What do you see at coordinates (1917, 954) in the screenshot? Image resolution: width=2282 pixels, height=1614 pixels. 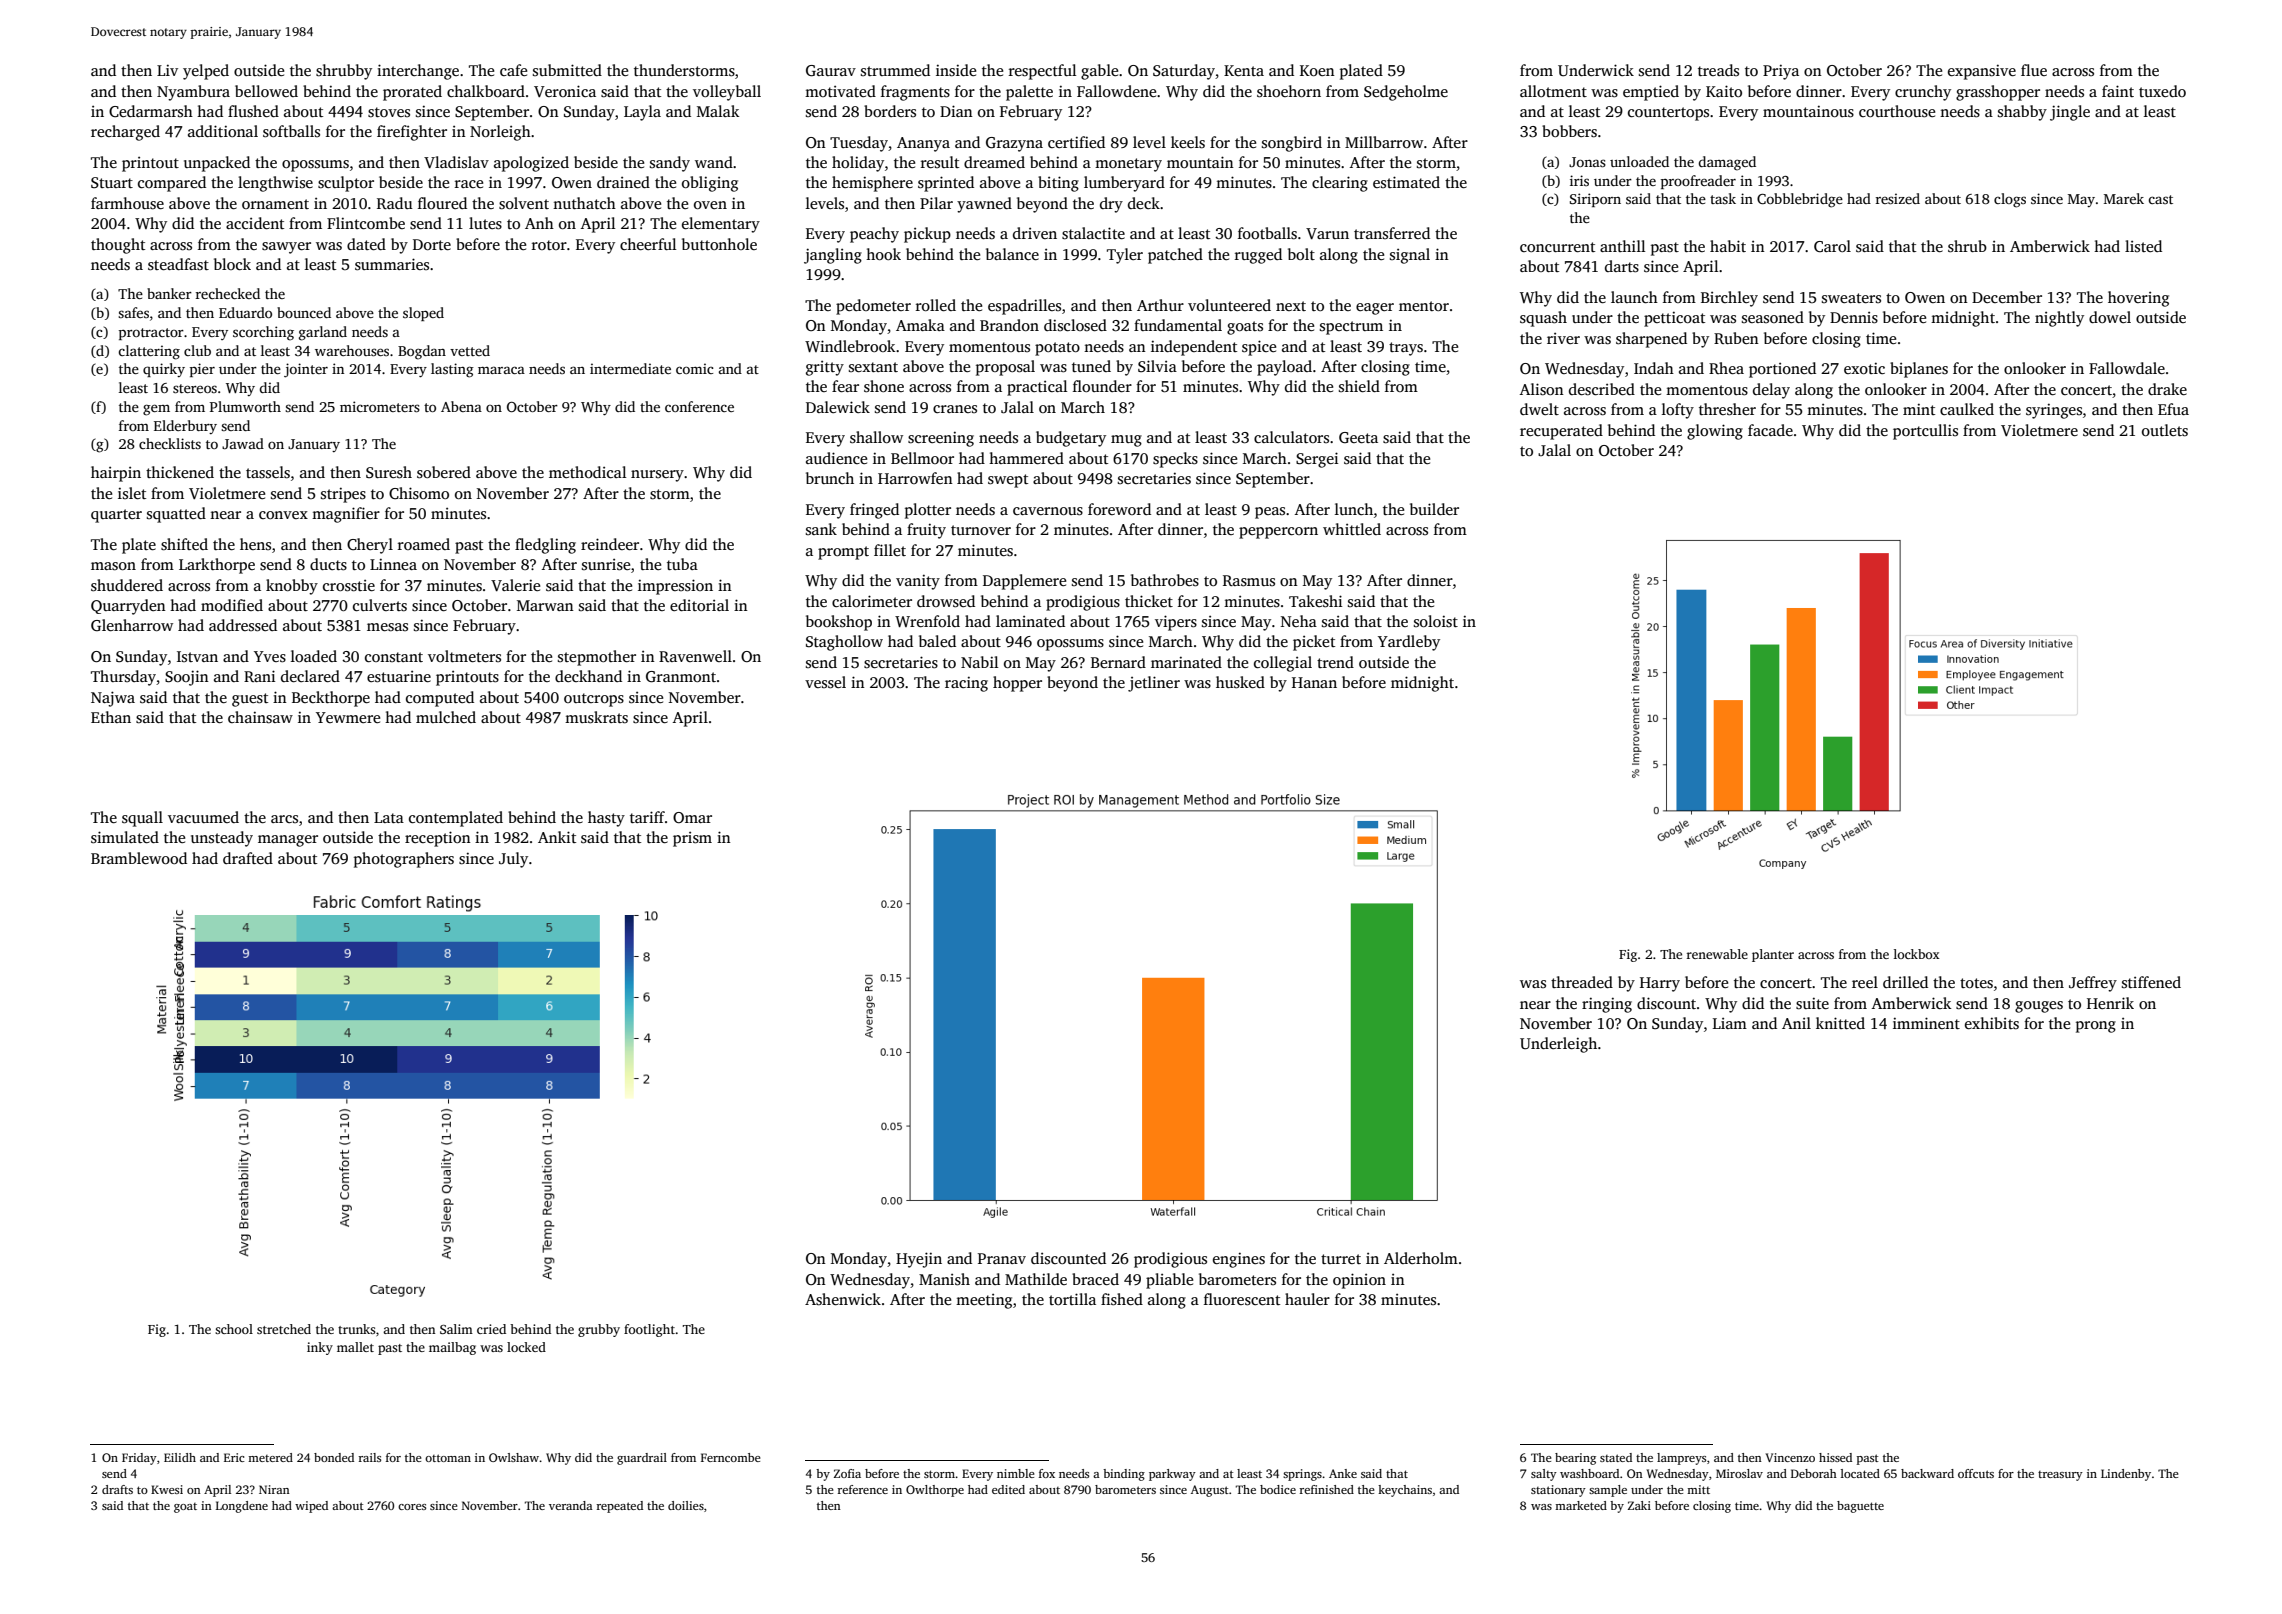 I see `lockbox` at bounding box center [1917, 954].
